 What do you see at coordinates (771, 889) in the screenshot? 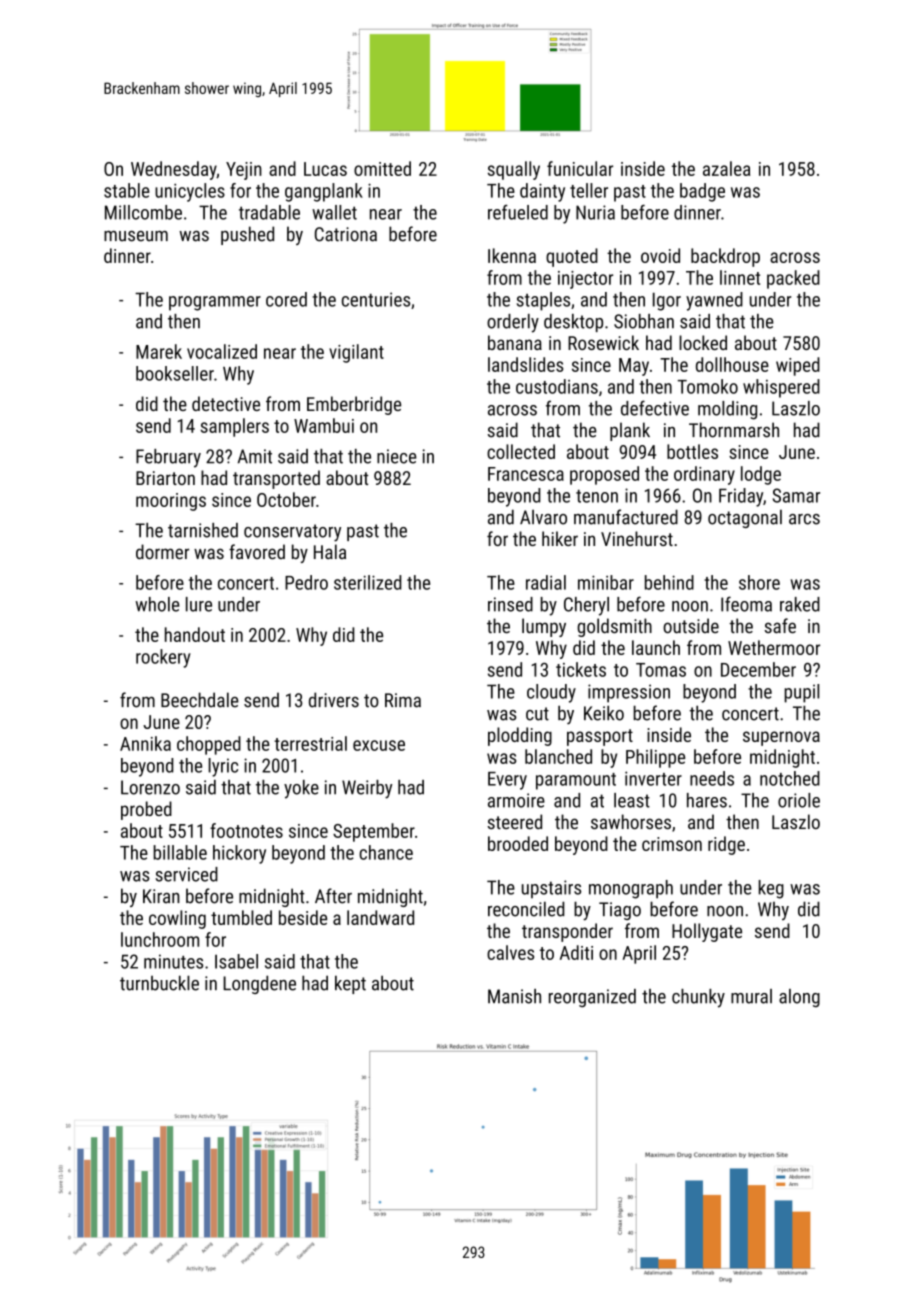
I see `keg` at bounding box center [771, 889].
